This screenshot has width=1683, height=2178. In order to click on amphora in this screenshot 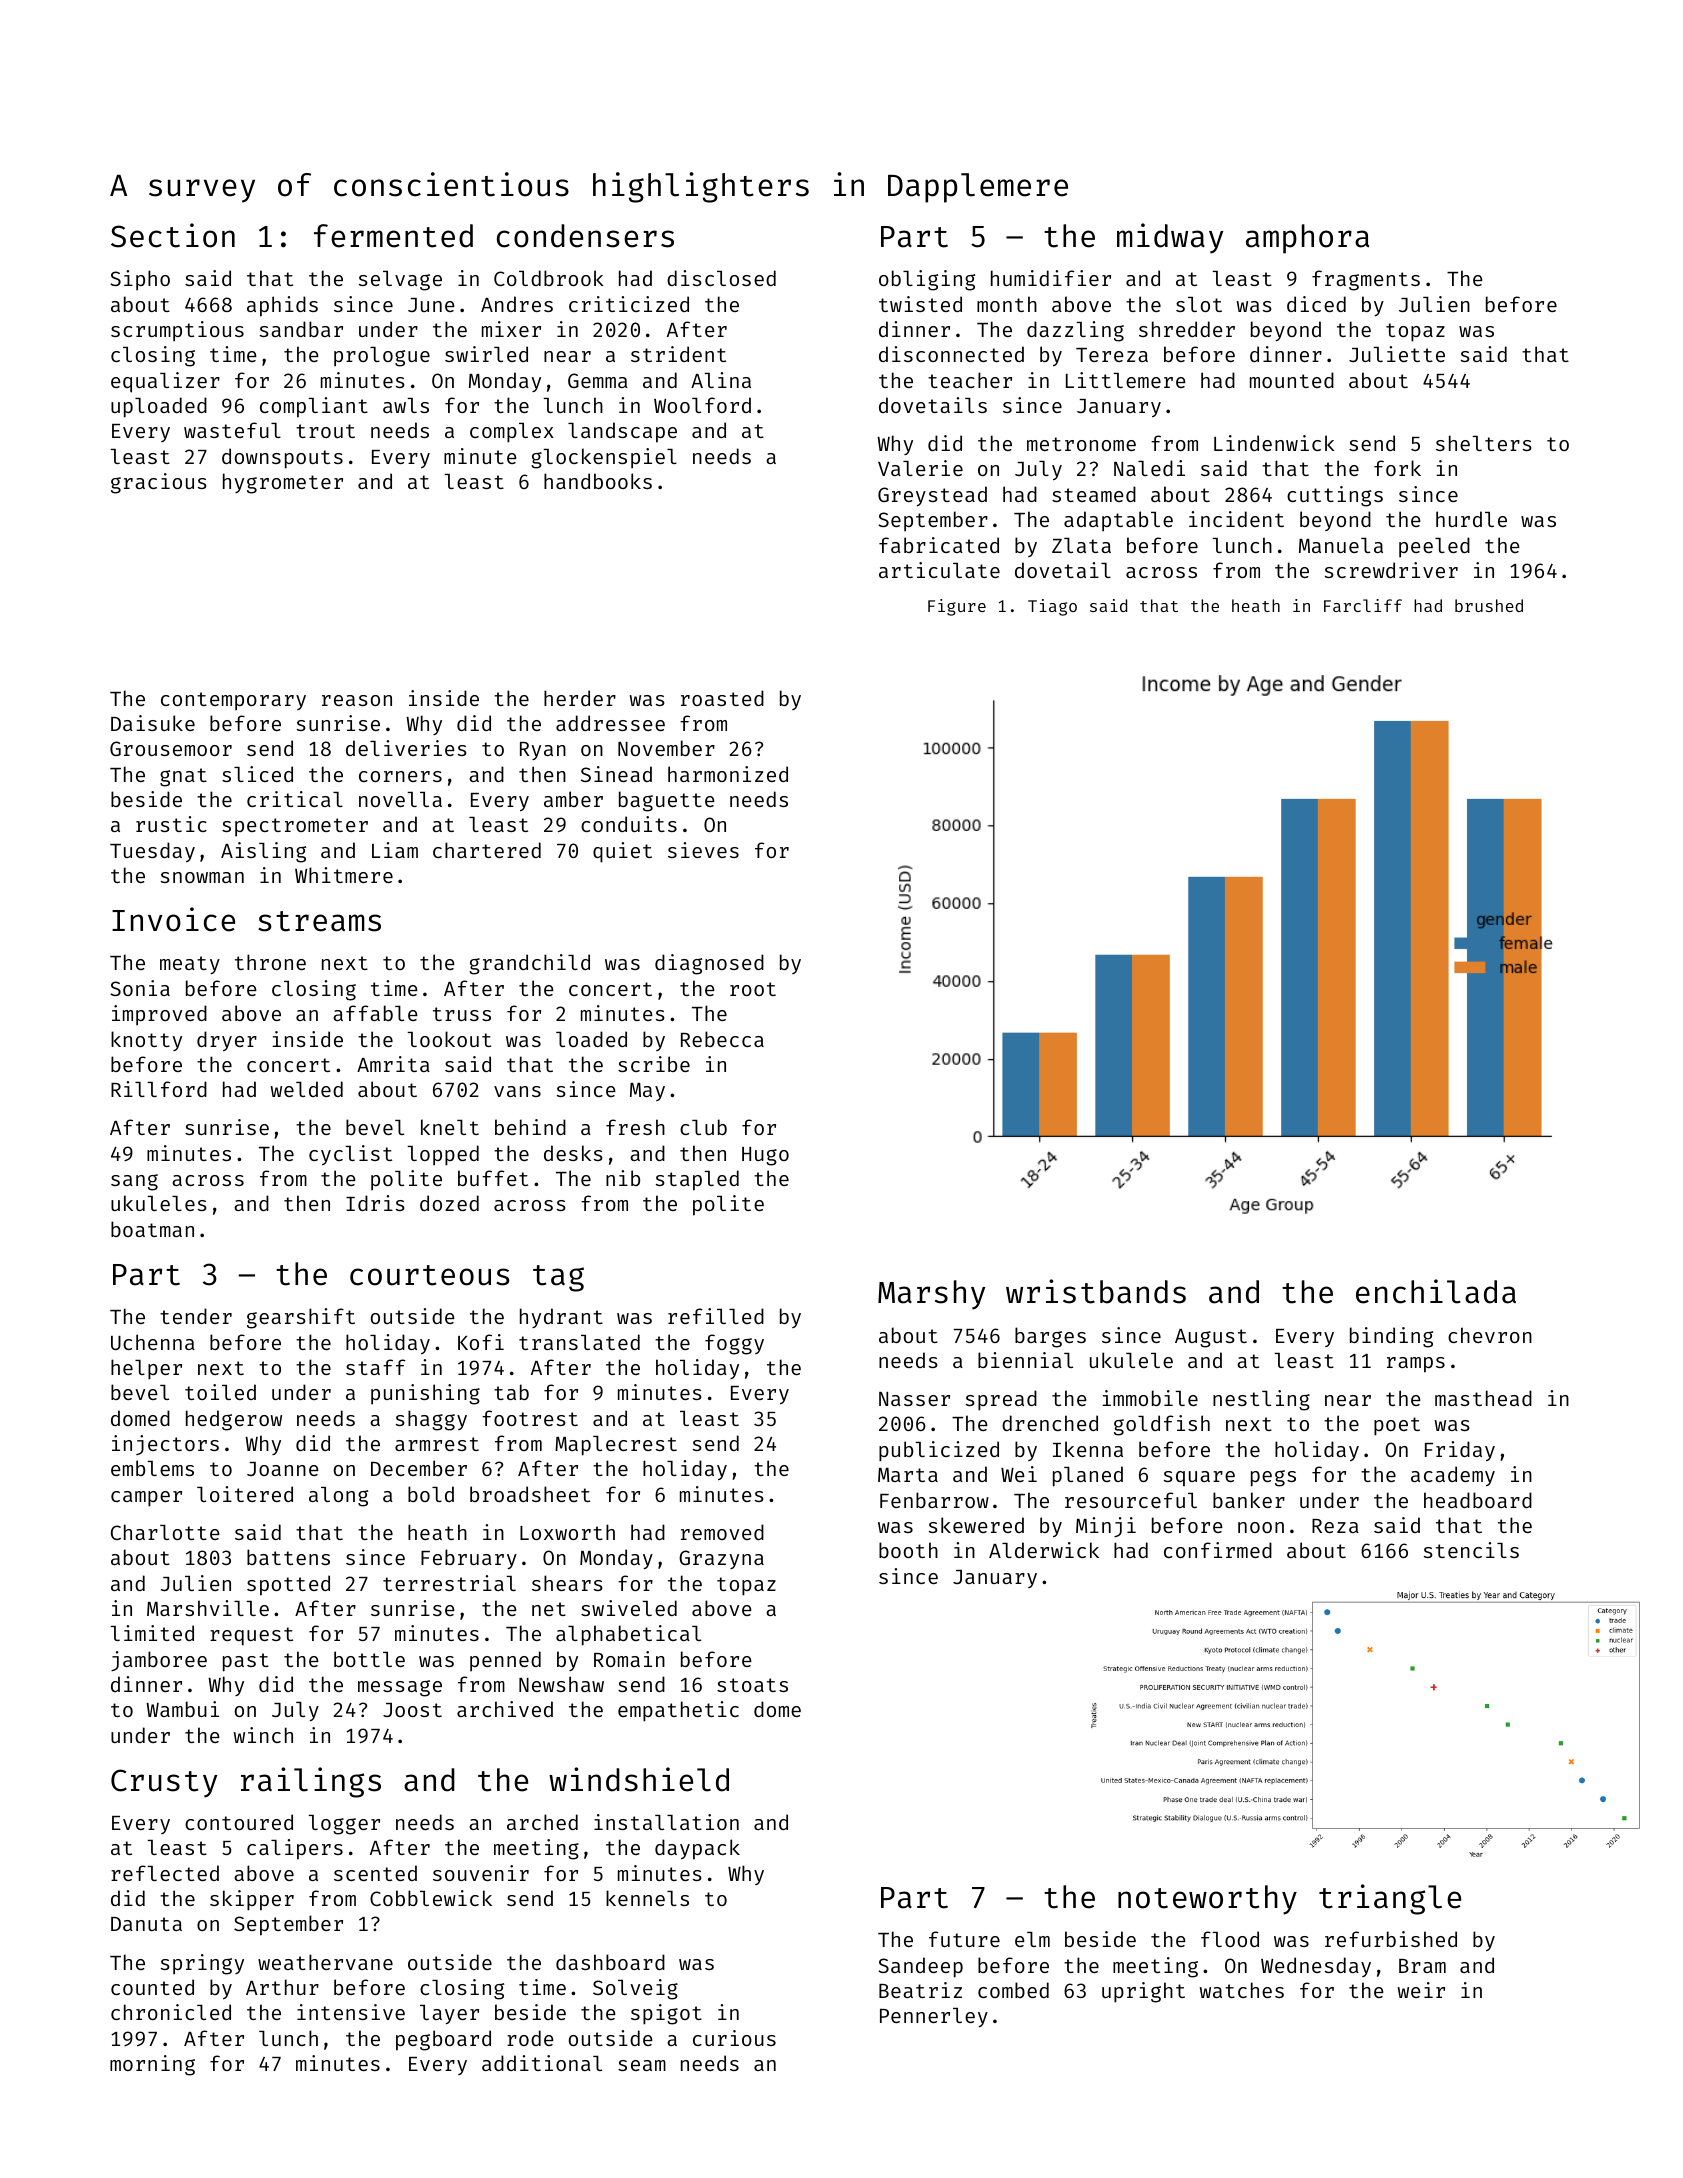, I will do `click(1307, 239)`.
